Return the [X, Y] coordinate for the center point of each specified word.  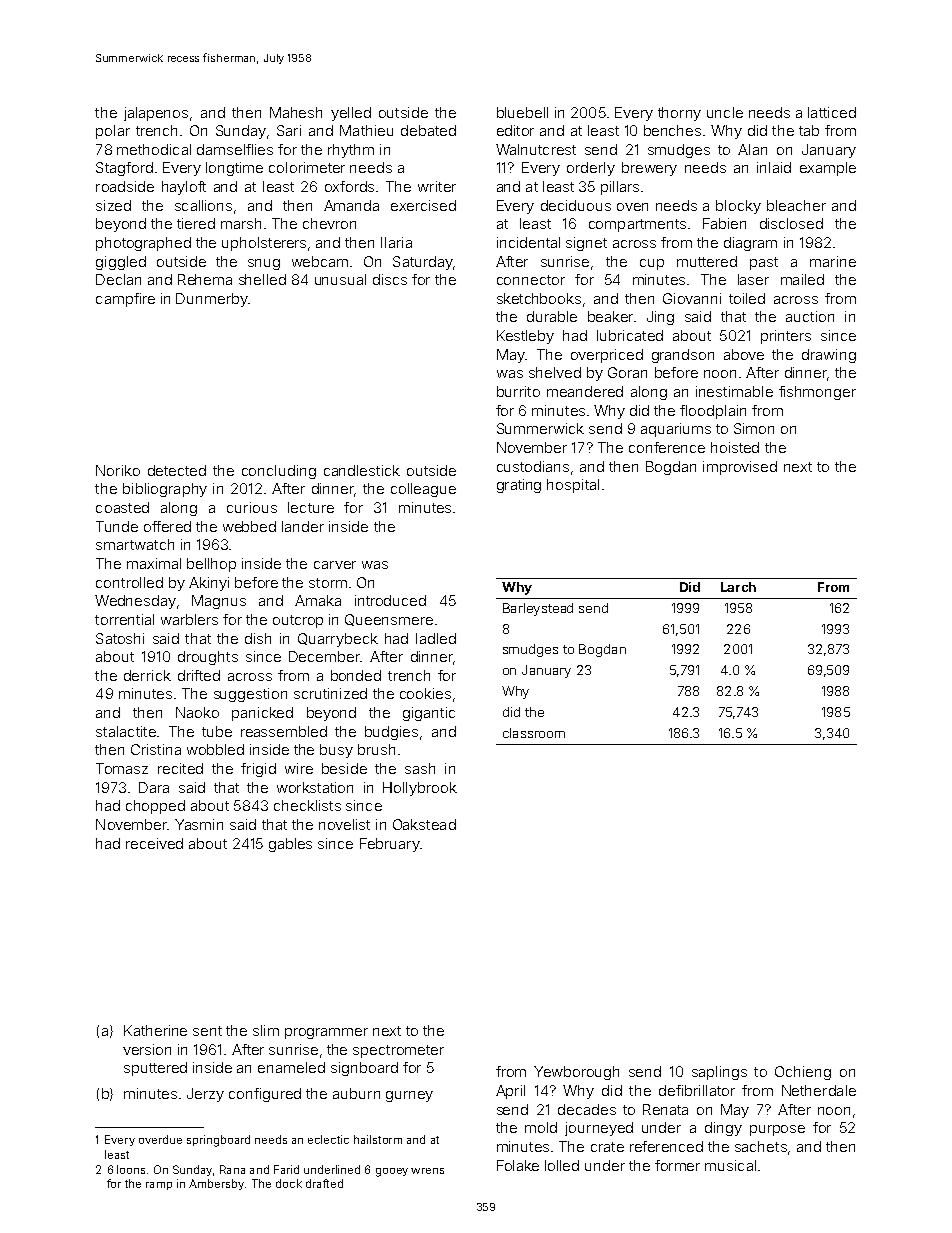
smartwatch [135, 544]
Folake [518, 1165]
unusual [340, 279]
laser [753, 279]
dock [289, 1183]
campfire [125, 300]
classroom [534, 733]
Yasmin [199, 824]
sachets [761, 1146]
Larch [738, 587]
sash [420, 768]
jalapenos [156, 114]
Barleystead [538, 609]
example [828, 169]
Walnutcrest [536, 149]
